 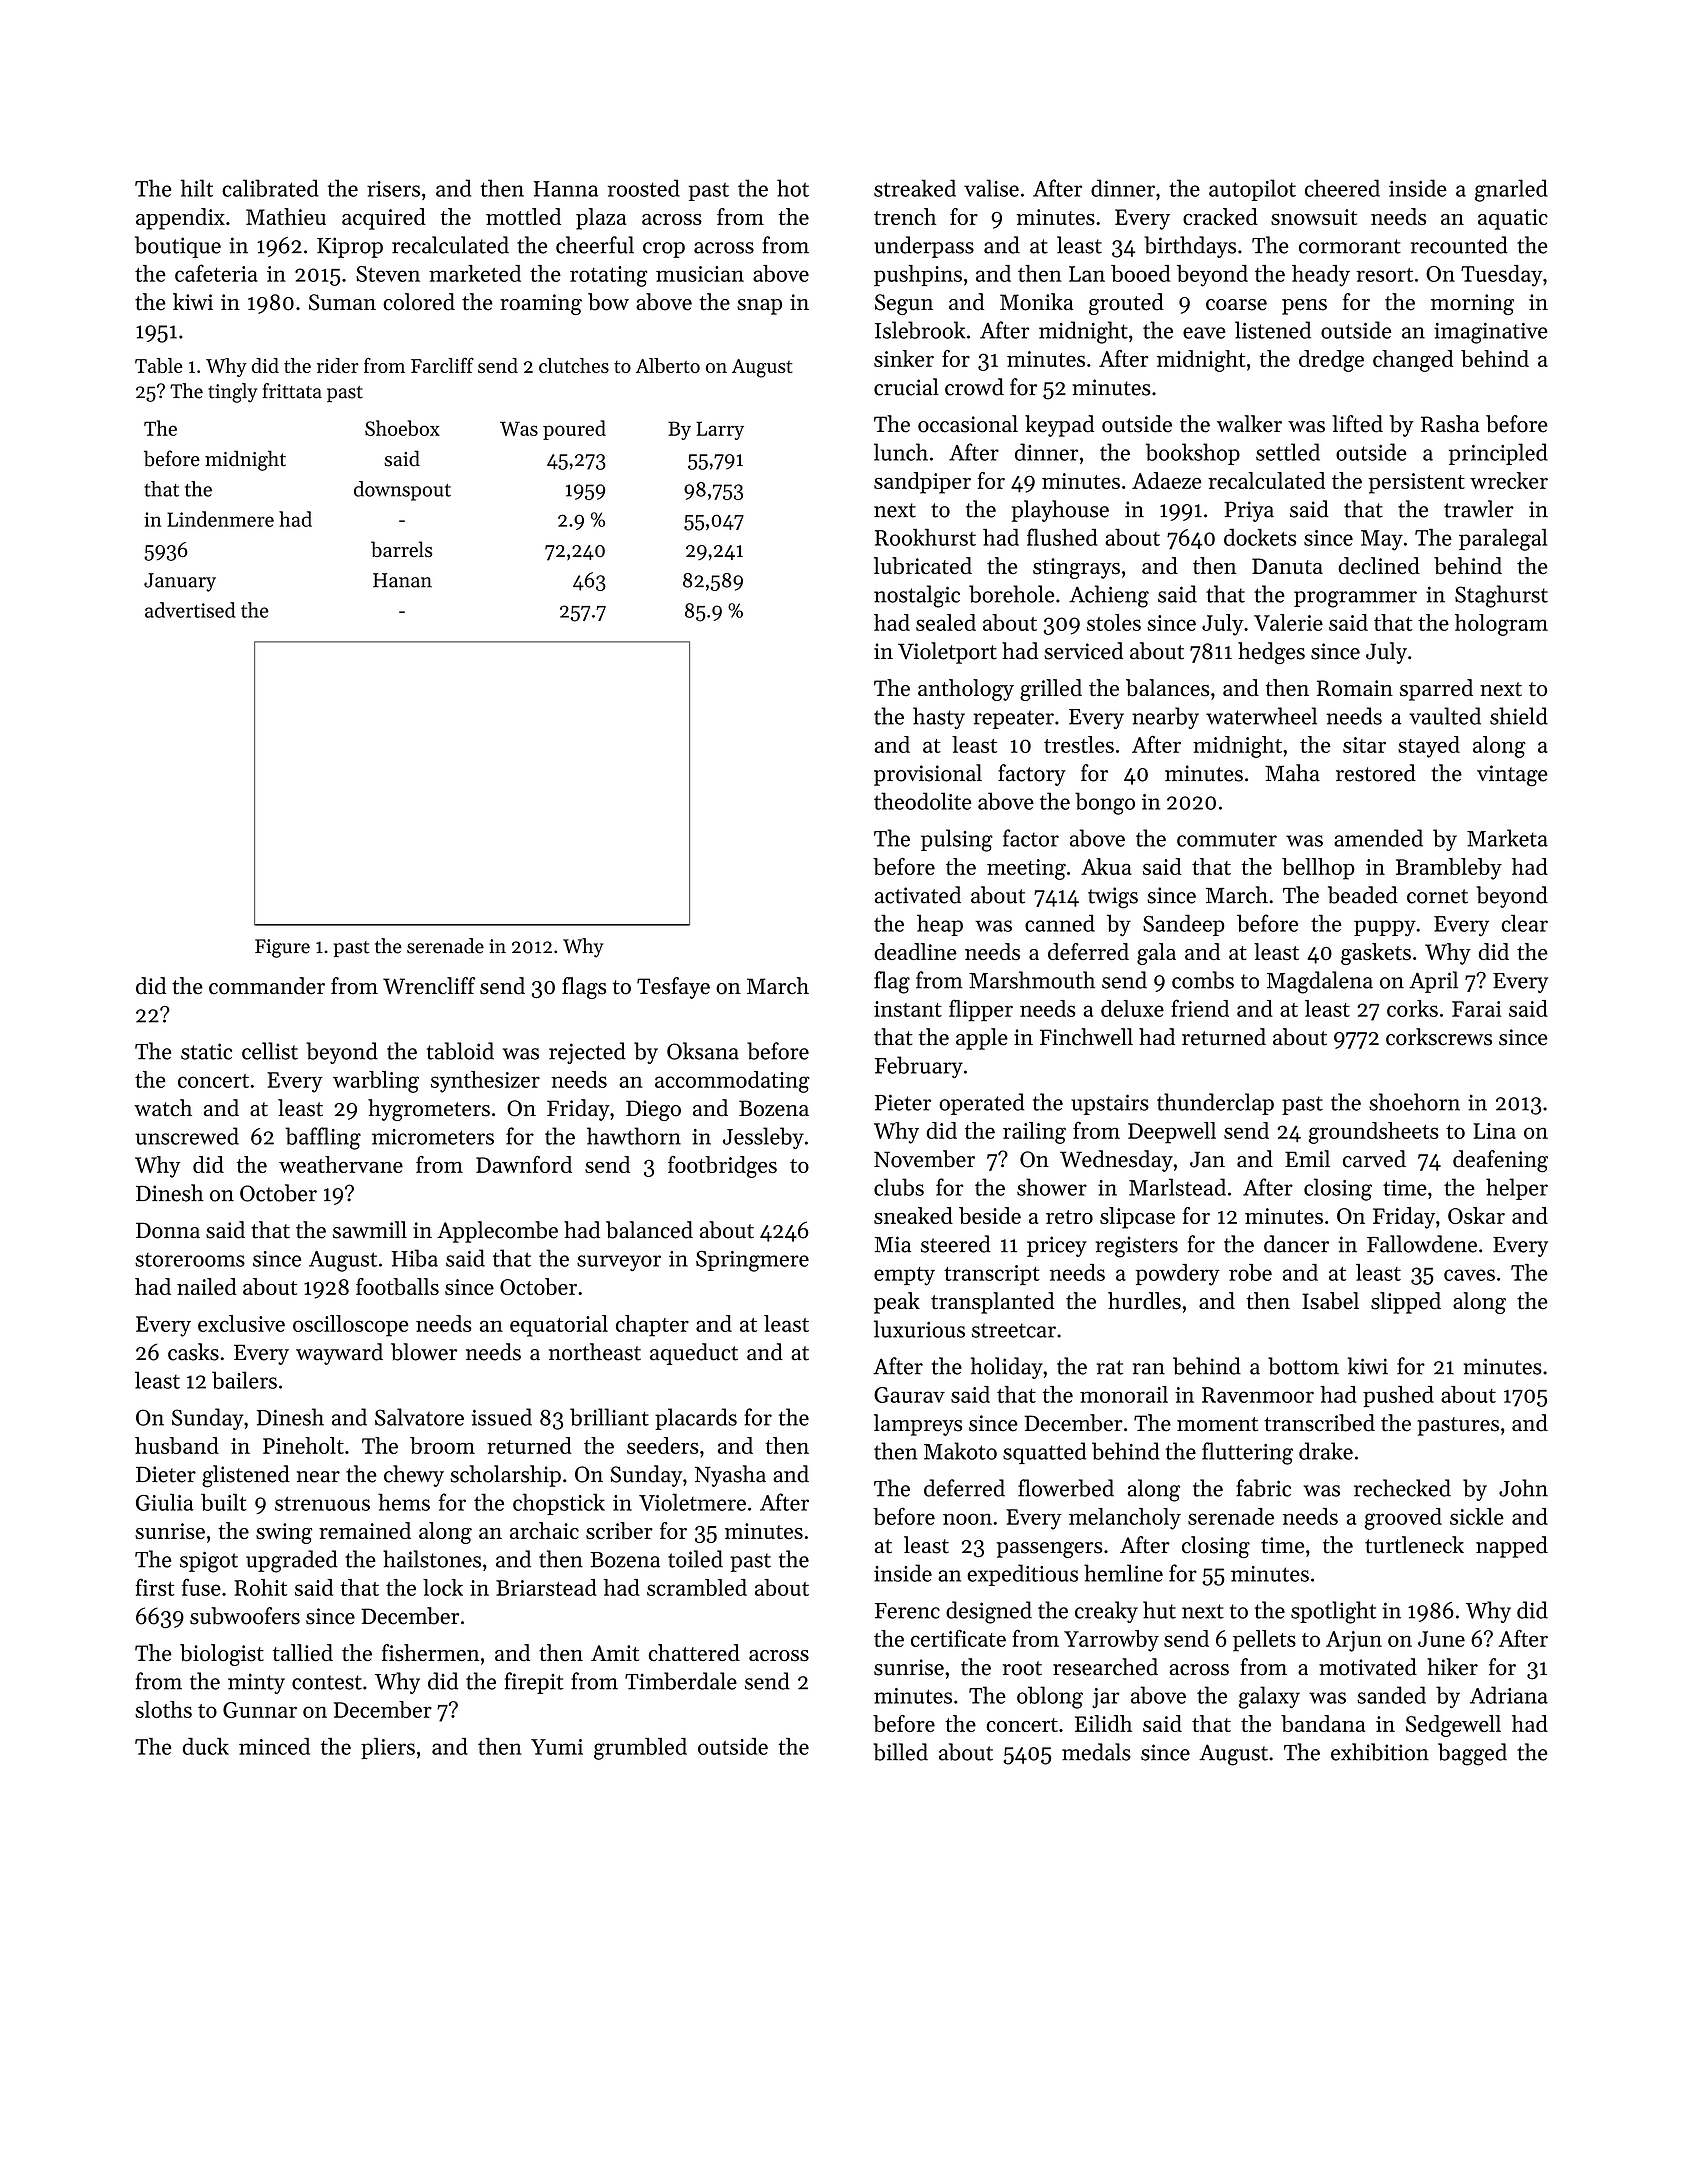 I want to click on Fallowdene, so click(x=1422, y=1244).
